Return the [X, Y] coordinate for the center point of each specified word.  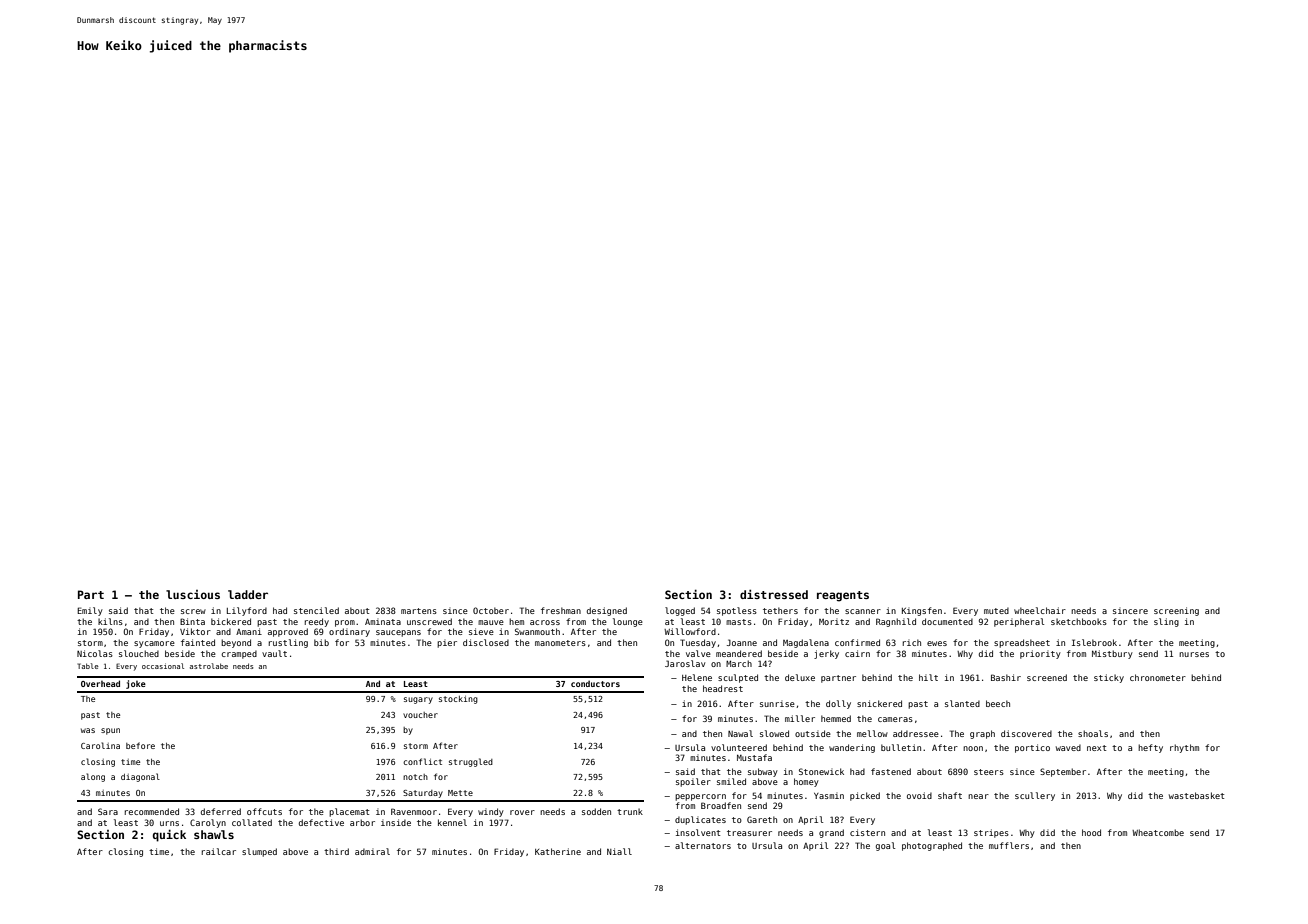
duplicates [700, 820]
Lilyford [247, 611]
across [545, 622]
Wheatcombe [1158, 832]
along [93, 777]
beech [998, 703]
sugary [418, 700]
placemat [349, 812]
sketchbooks [1079, 621]
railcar [218, 851]
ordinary [349, 632]
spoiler [693, 782]
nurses [1194, 654]
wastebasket [1197, 795]
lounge [628, 622]
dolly [838, 704]
